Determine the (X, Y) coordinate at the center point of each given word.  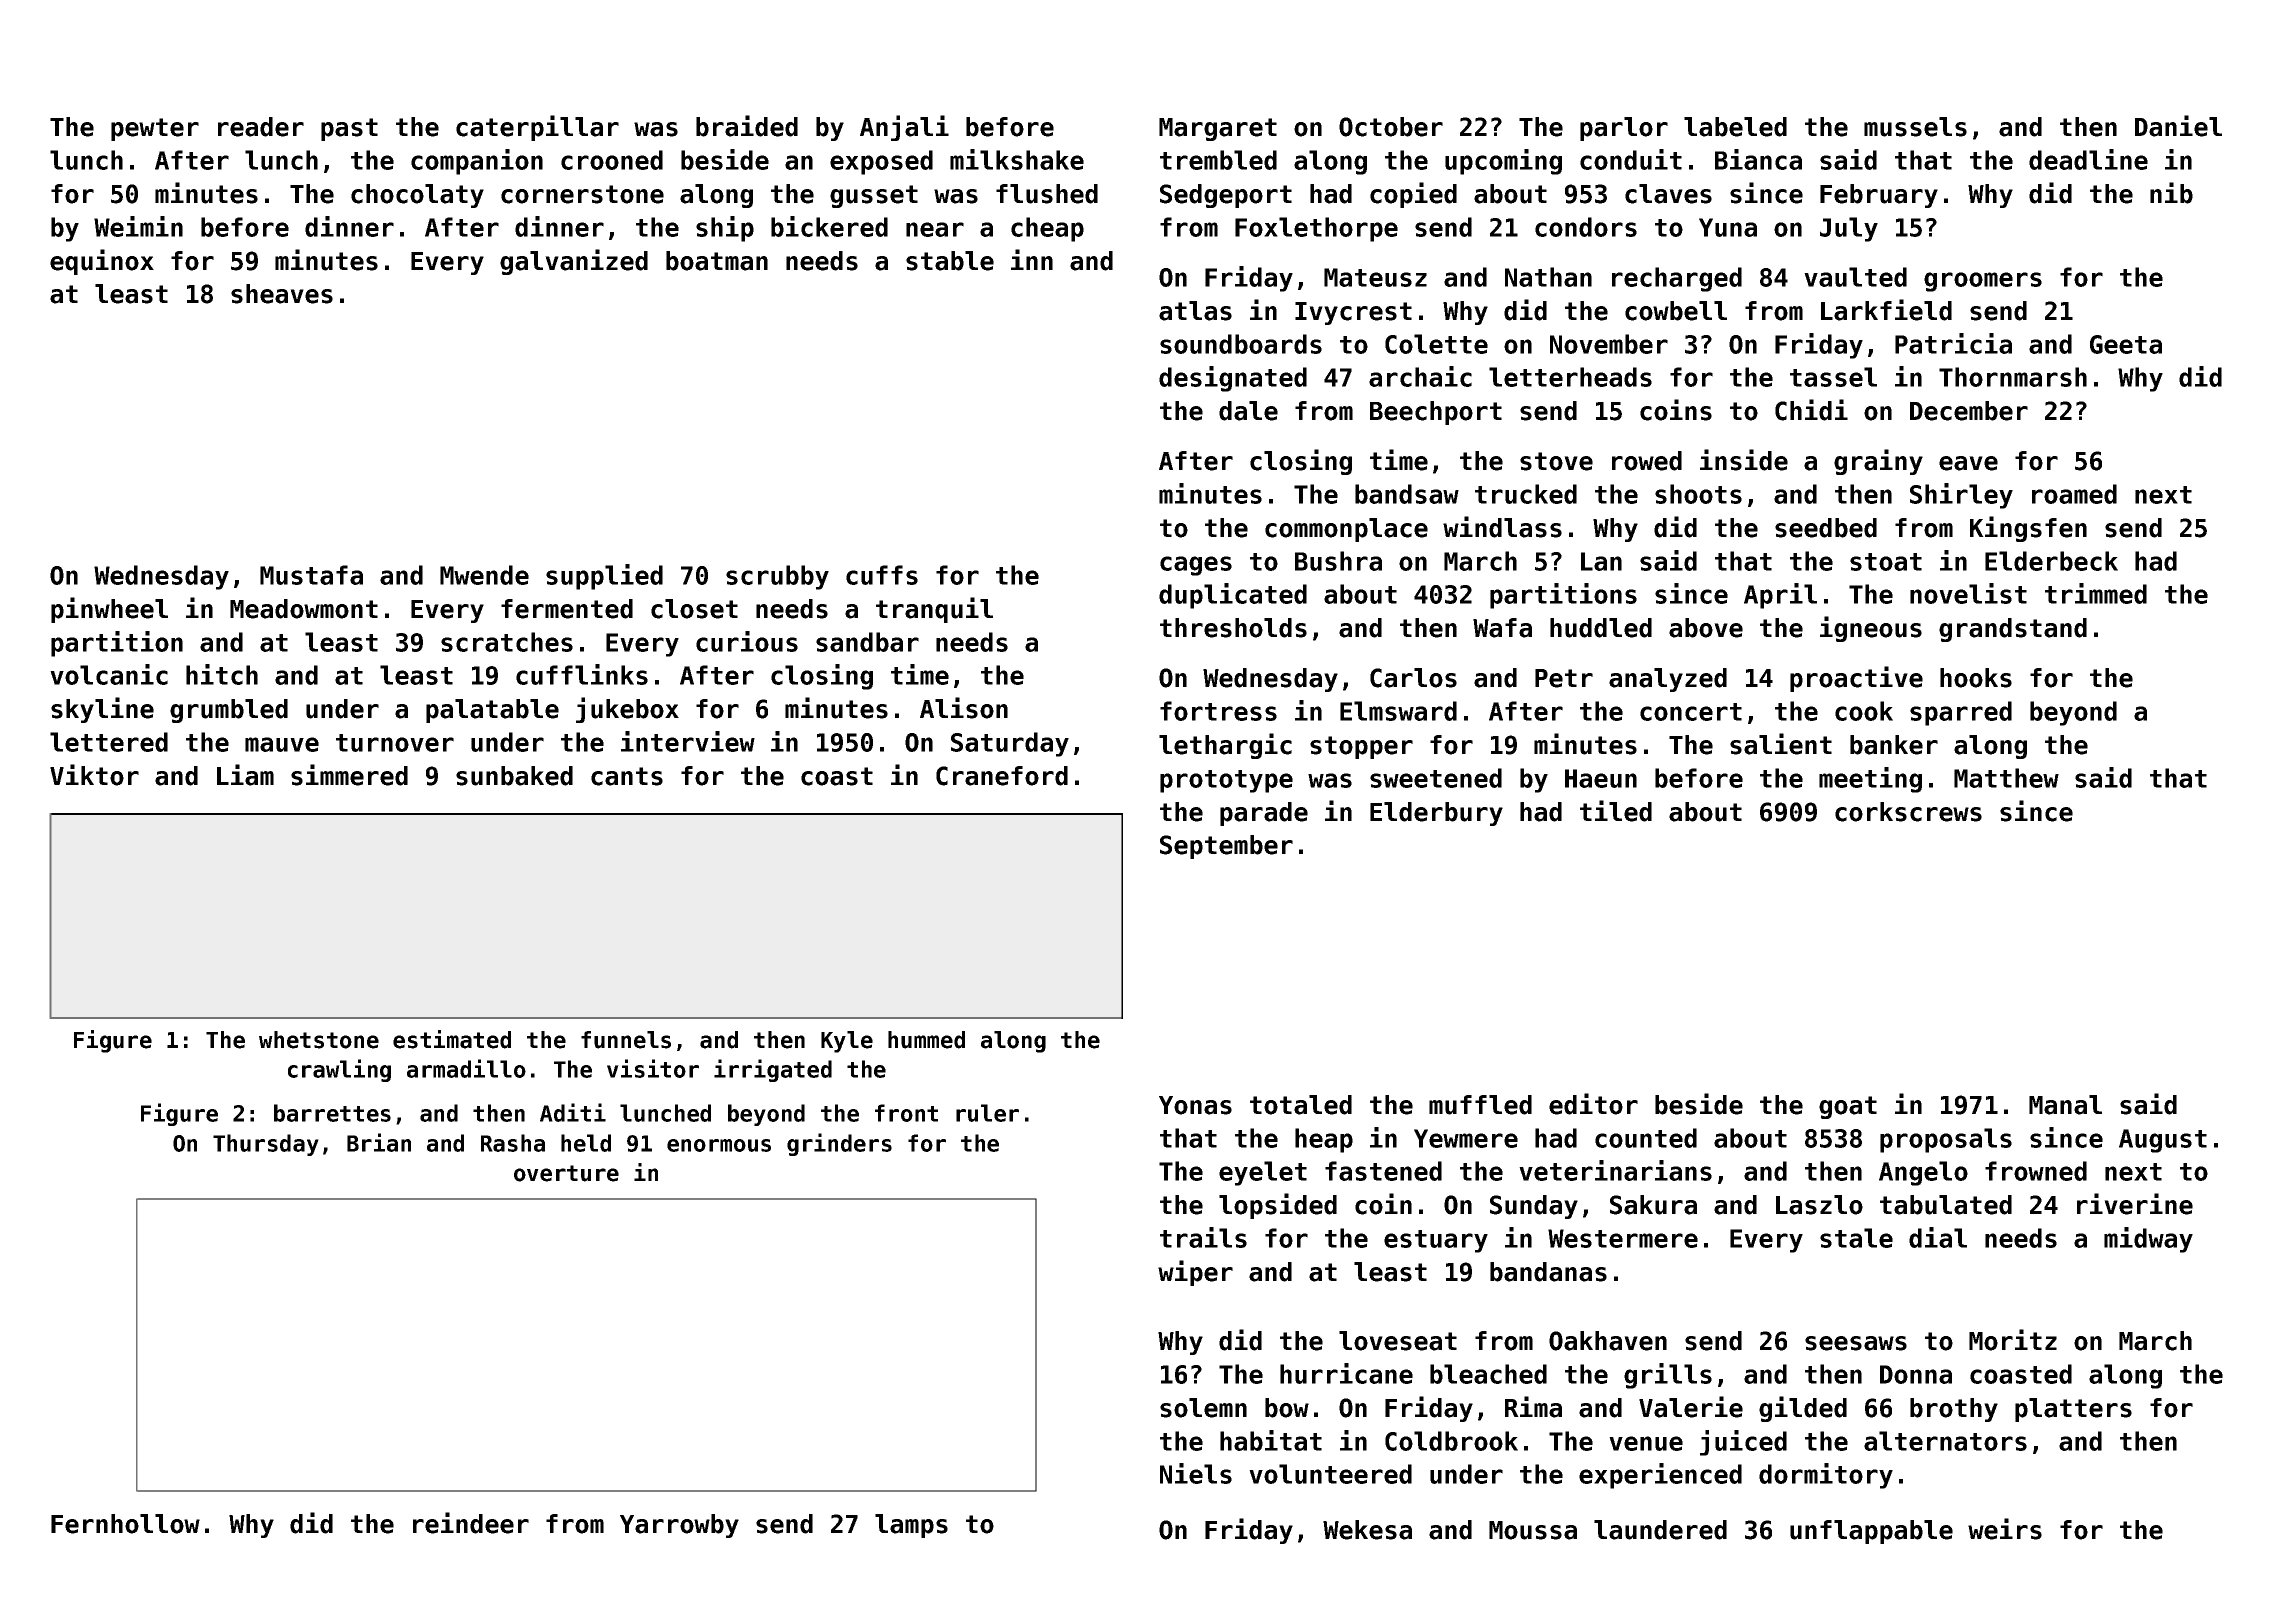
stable (950, 261)
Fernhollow (125, 1524)
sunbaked (514, 776)
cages (1196, 566)
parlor (1624, 129)
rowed (1647, 461)
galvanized (574, 262)
